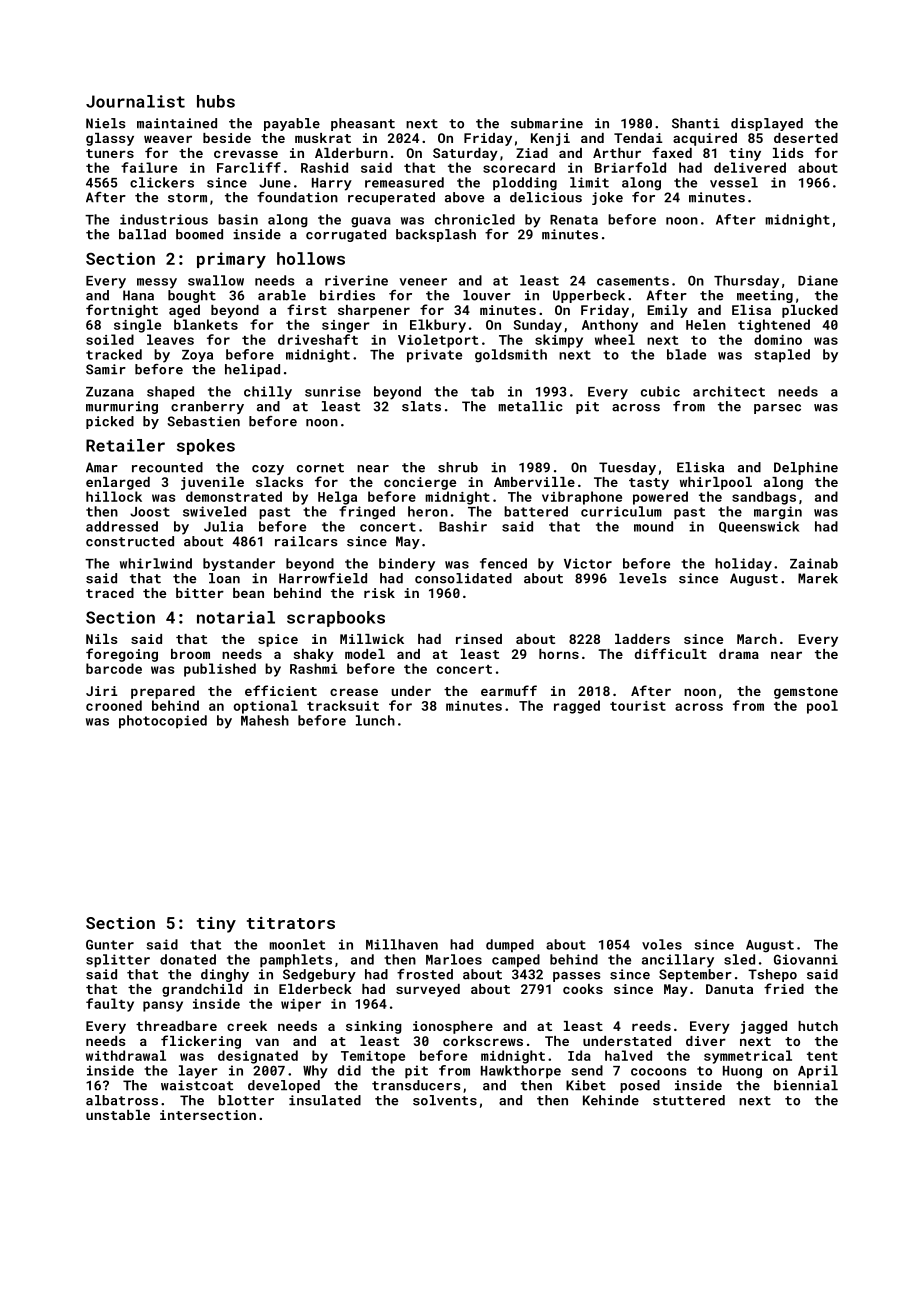 Image resolution: width=924 pixels, height=1308 pixels. What do you see at coordinates (203, 421) in the screenshot?
I see `Sebastien` at bounding box center [203, 421].
